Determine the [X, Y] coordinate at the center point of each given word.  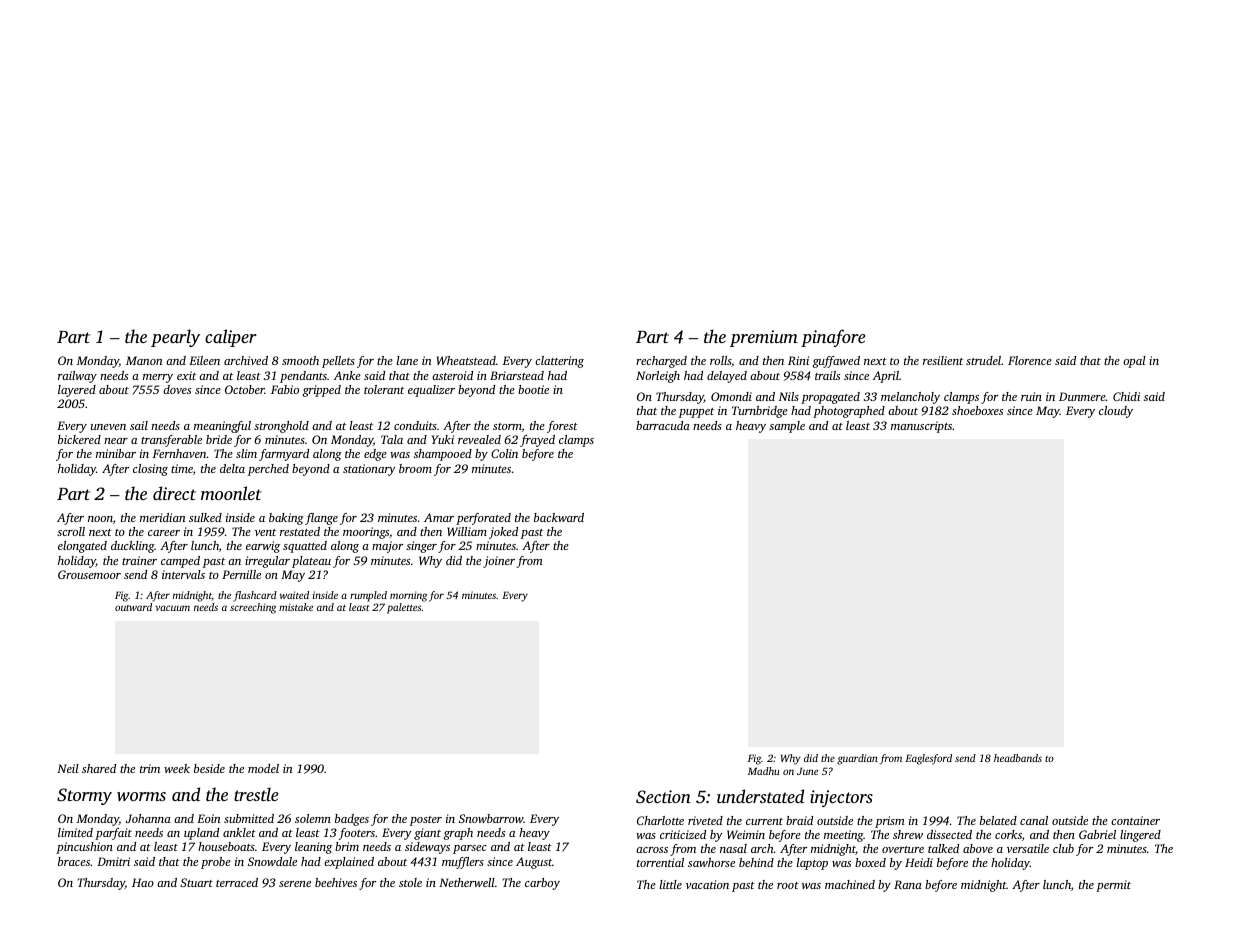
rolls [720, 360]
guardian [857, 759]
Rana [908, 884]
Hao [143, 882]
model [263, 768]
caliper [231, 338]
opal [1134, 362]
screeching [253, 608]
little [671, 884]
